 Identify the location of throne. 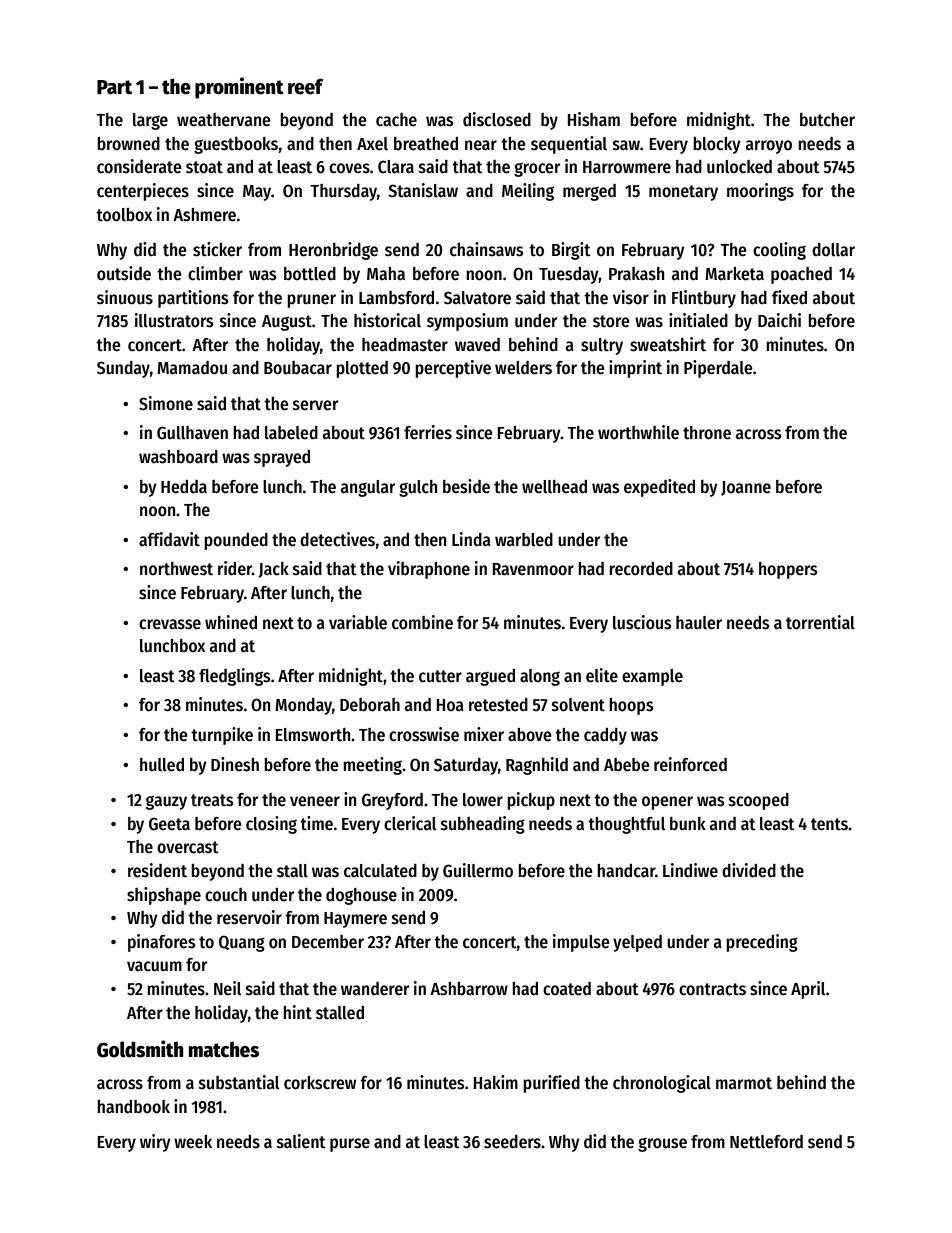
(707, 433).
